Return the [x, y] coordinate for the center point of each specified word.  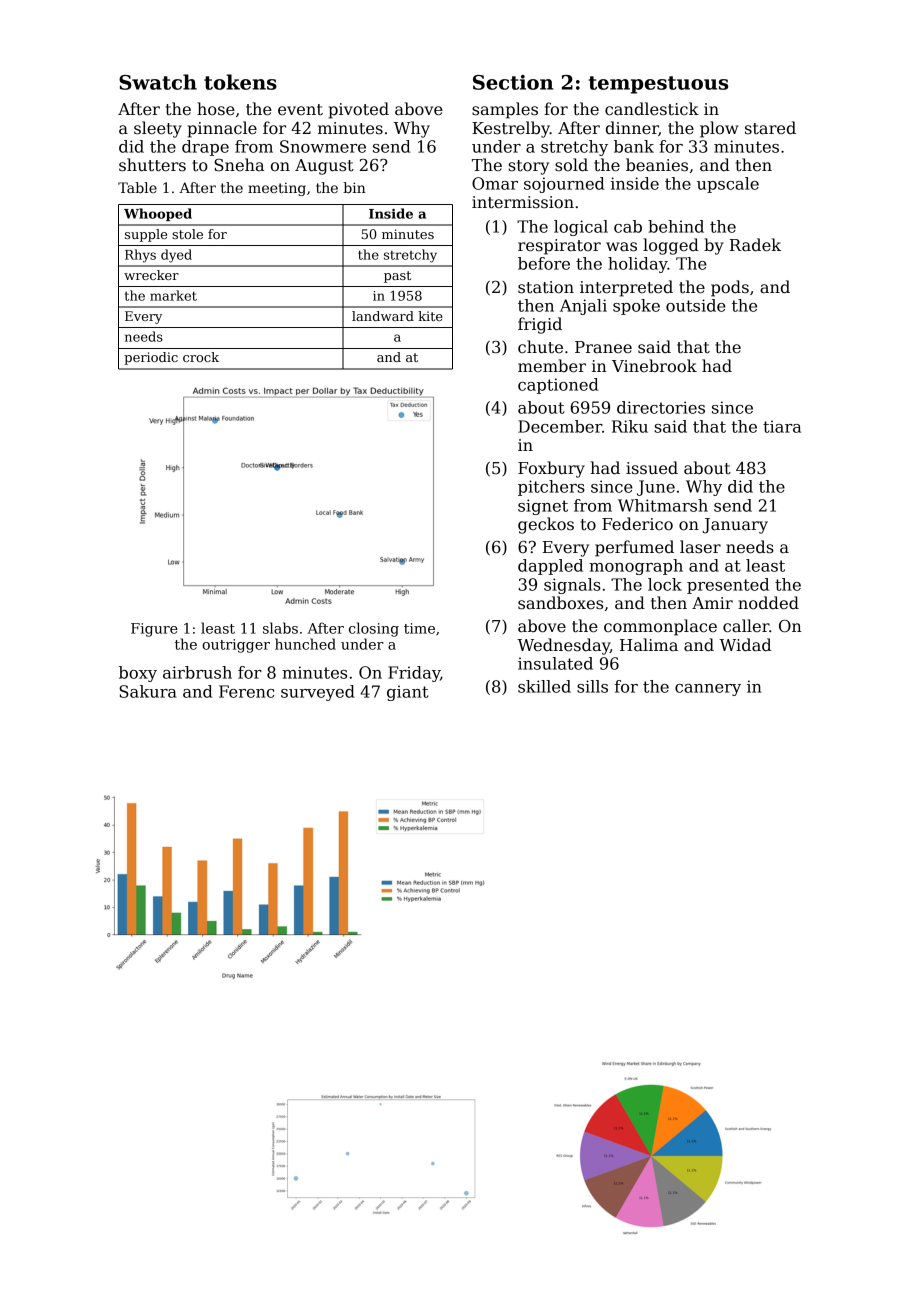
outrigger [236, 646]
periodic [151, 358]
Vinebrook [654, 366]
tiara [782, 426]
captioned [558, 386]
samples [505, 110]
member [552, 366]
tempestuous [658, 85]
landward [383, 316]
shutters [152, 165]
